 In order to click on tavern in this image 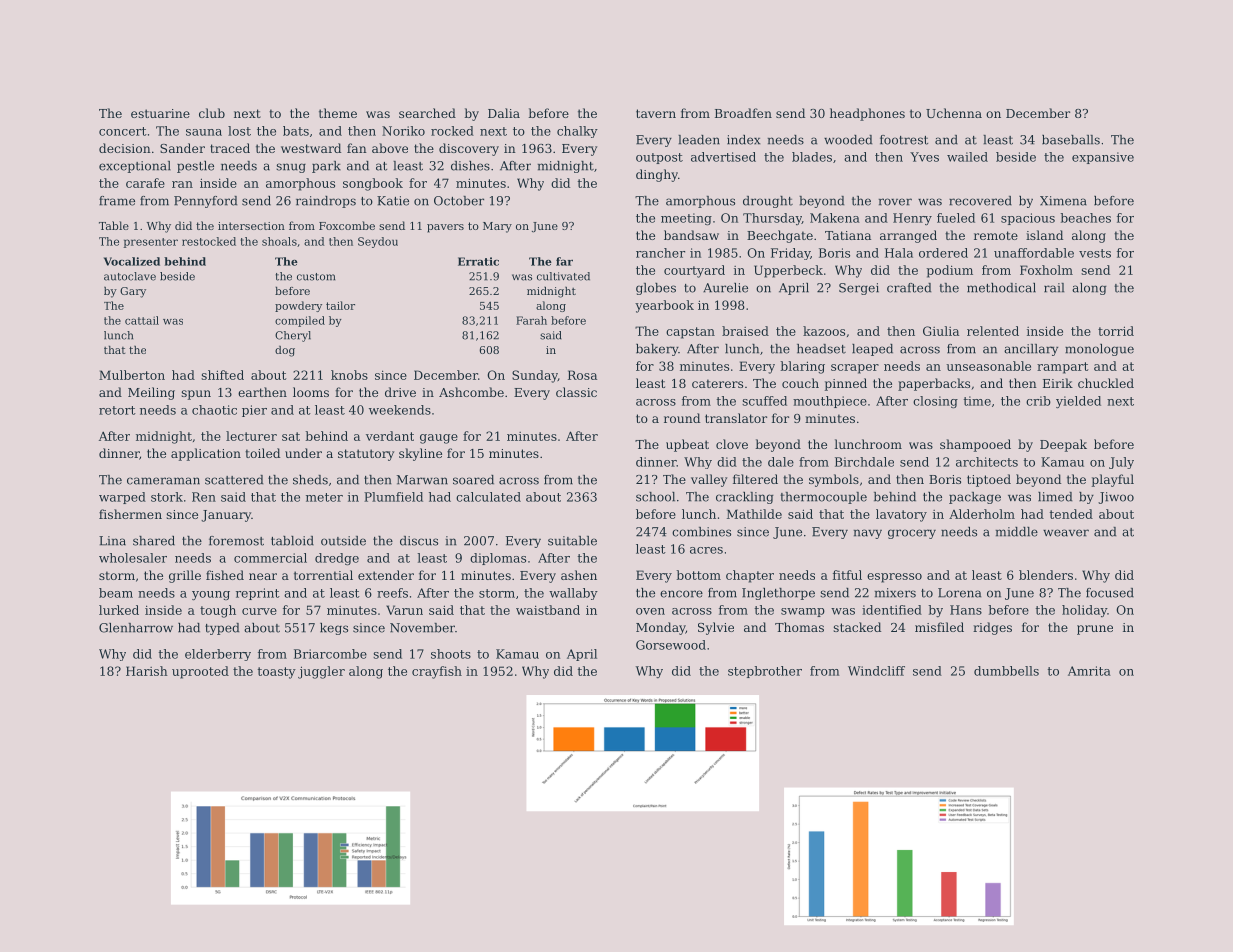, I will do `click(656, 113)`.
